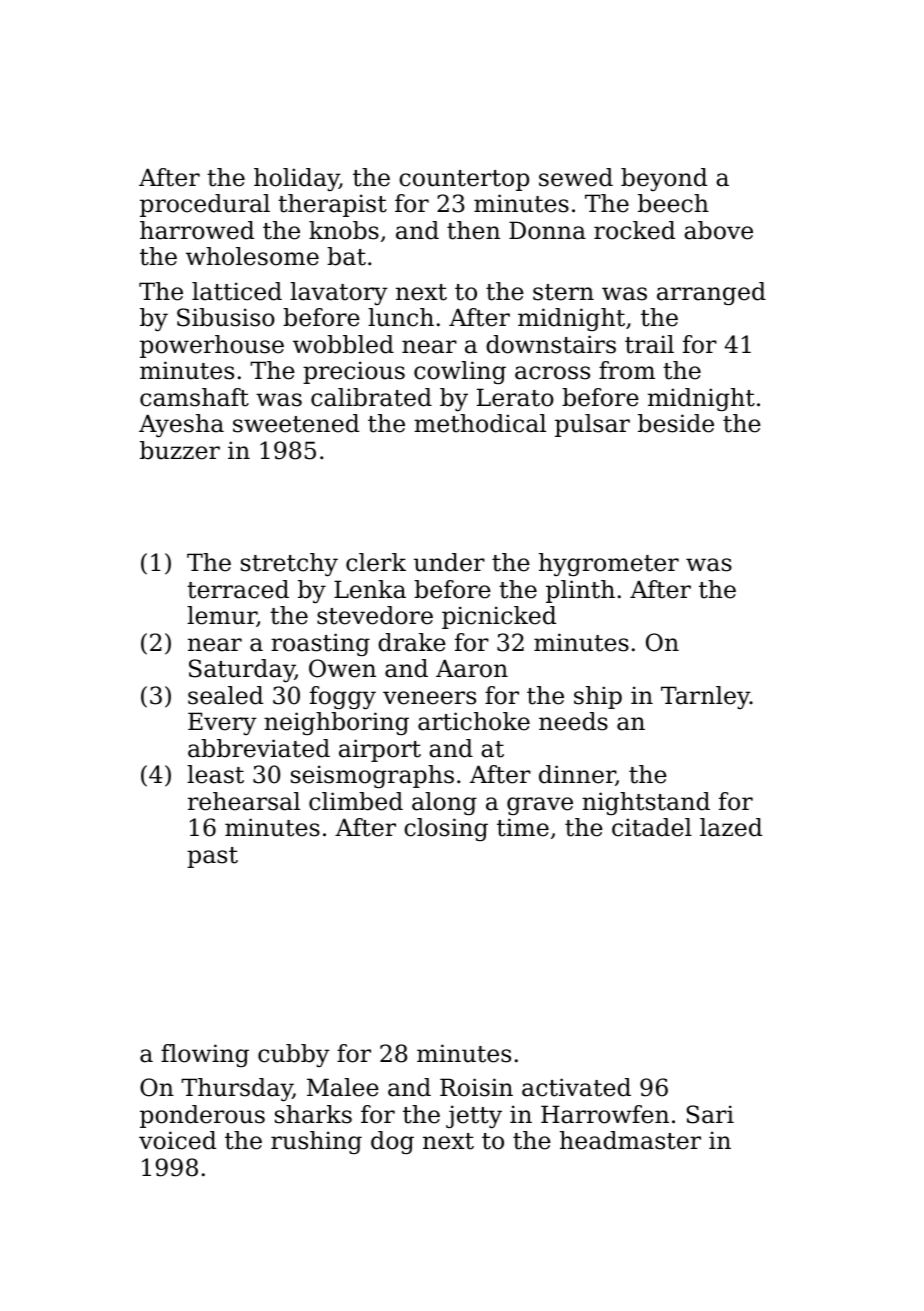 Image resolution: width=924 pixels, height=1311 pixels. Describe the element at coordinates (515, 397) in the image. I see `Lerato` at that location.
